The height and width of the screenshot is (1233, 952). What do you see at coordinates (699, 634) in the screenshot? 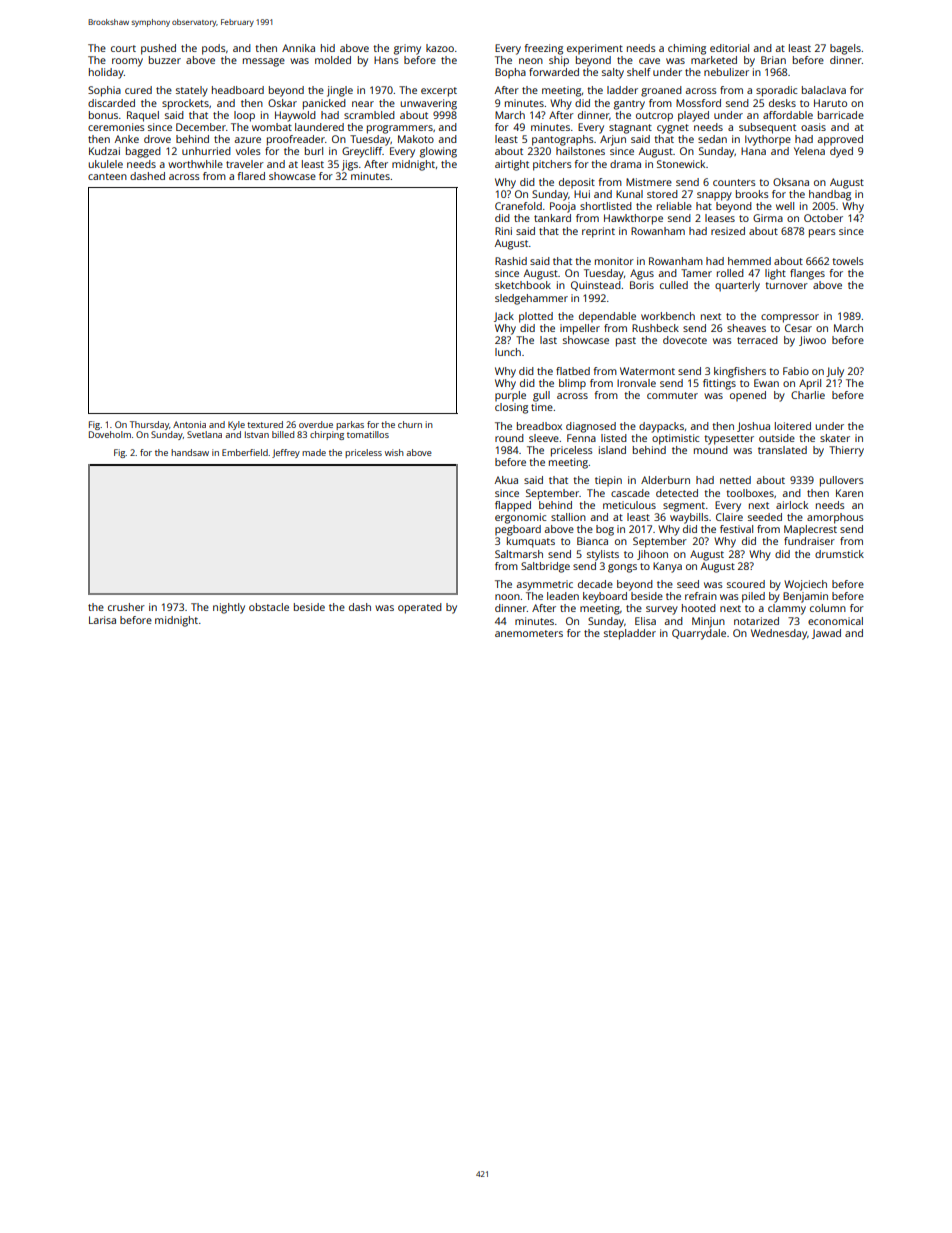
I see `Quarrydale` at bounding box center [699, 634].
